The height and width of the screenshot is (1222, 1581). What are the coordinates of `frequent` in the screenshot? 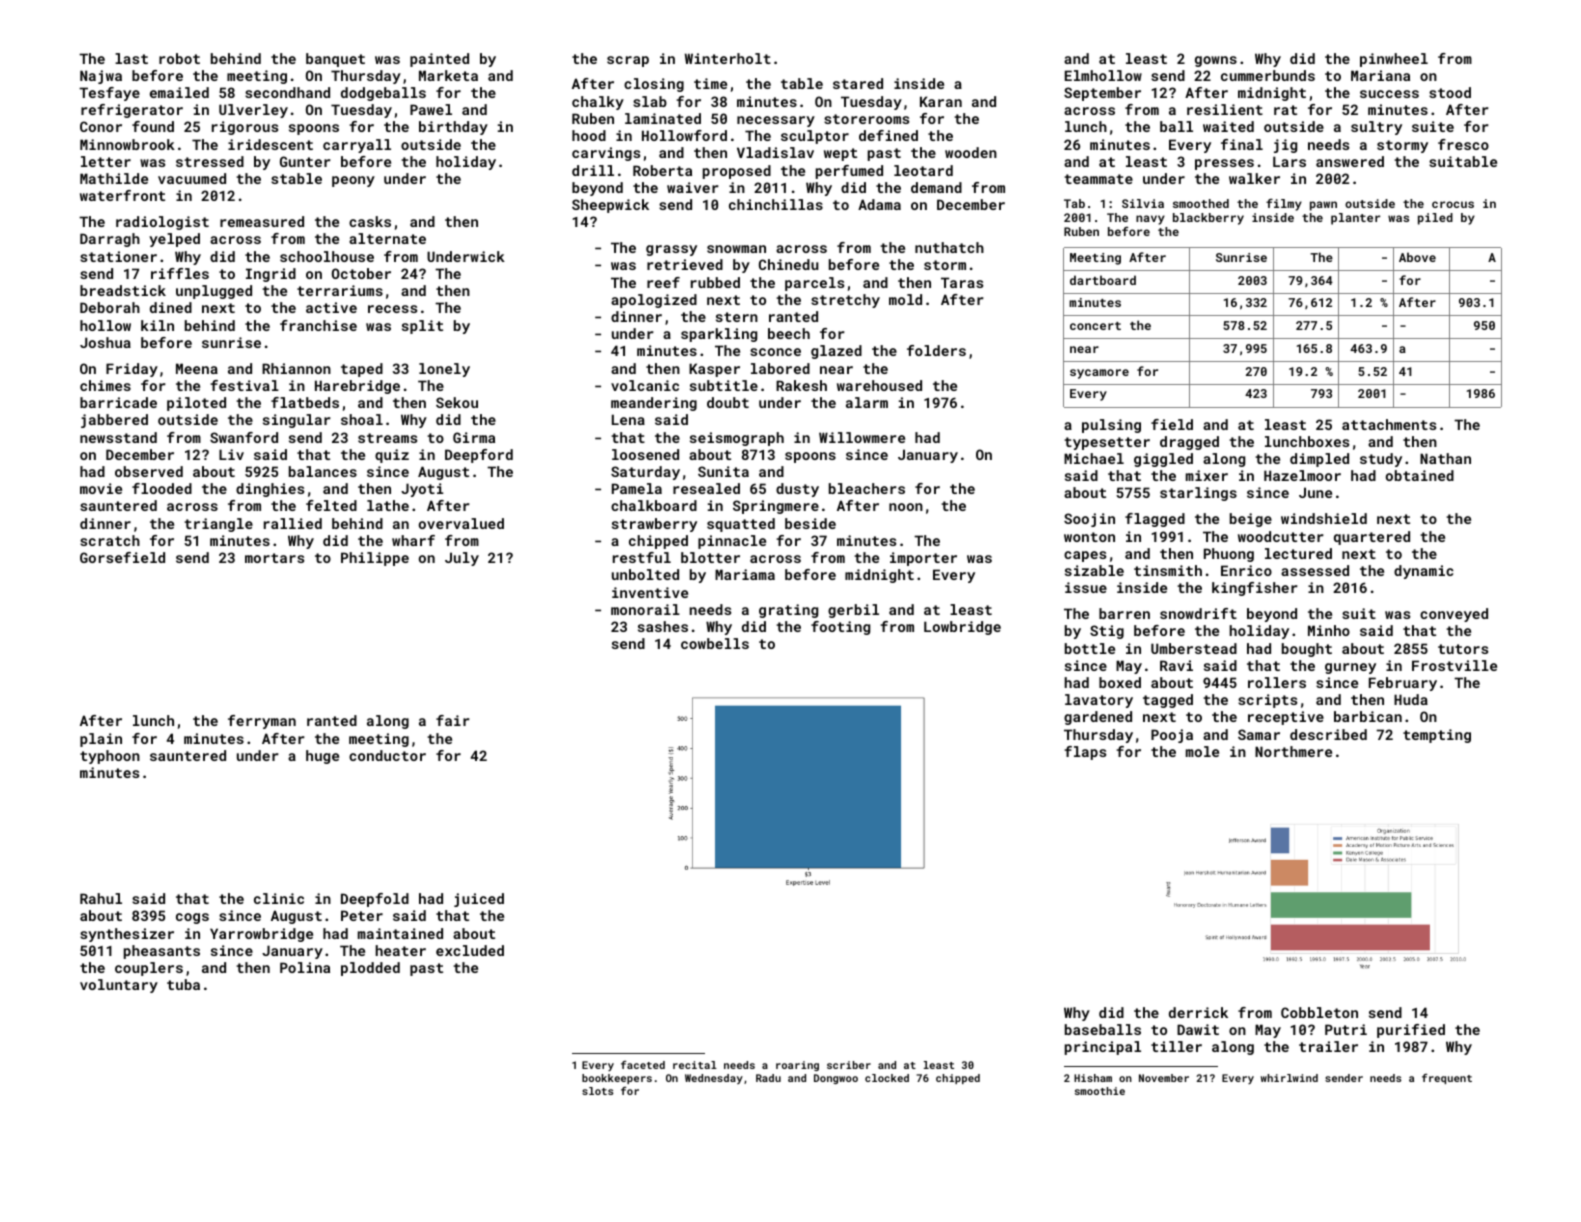 It's located at (1447, 1079).
